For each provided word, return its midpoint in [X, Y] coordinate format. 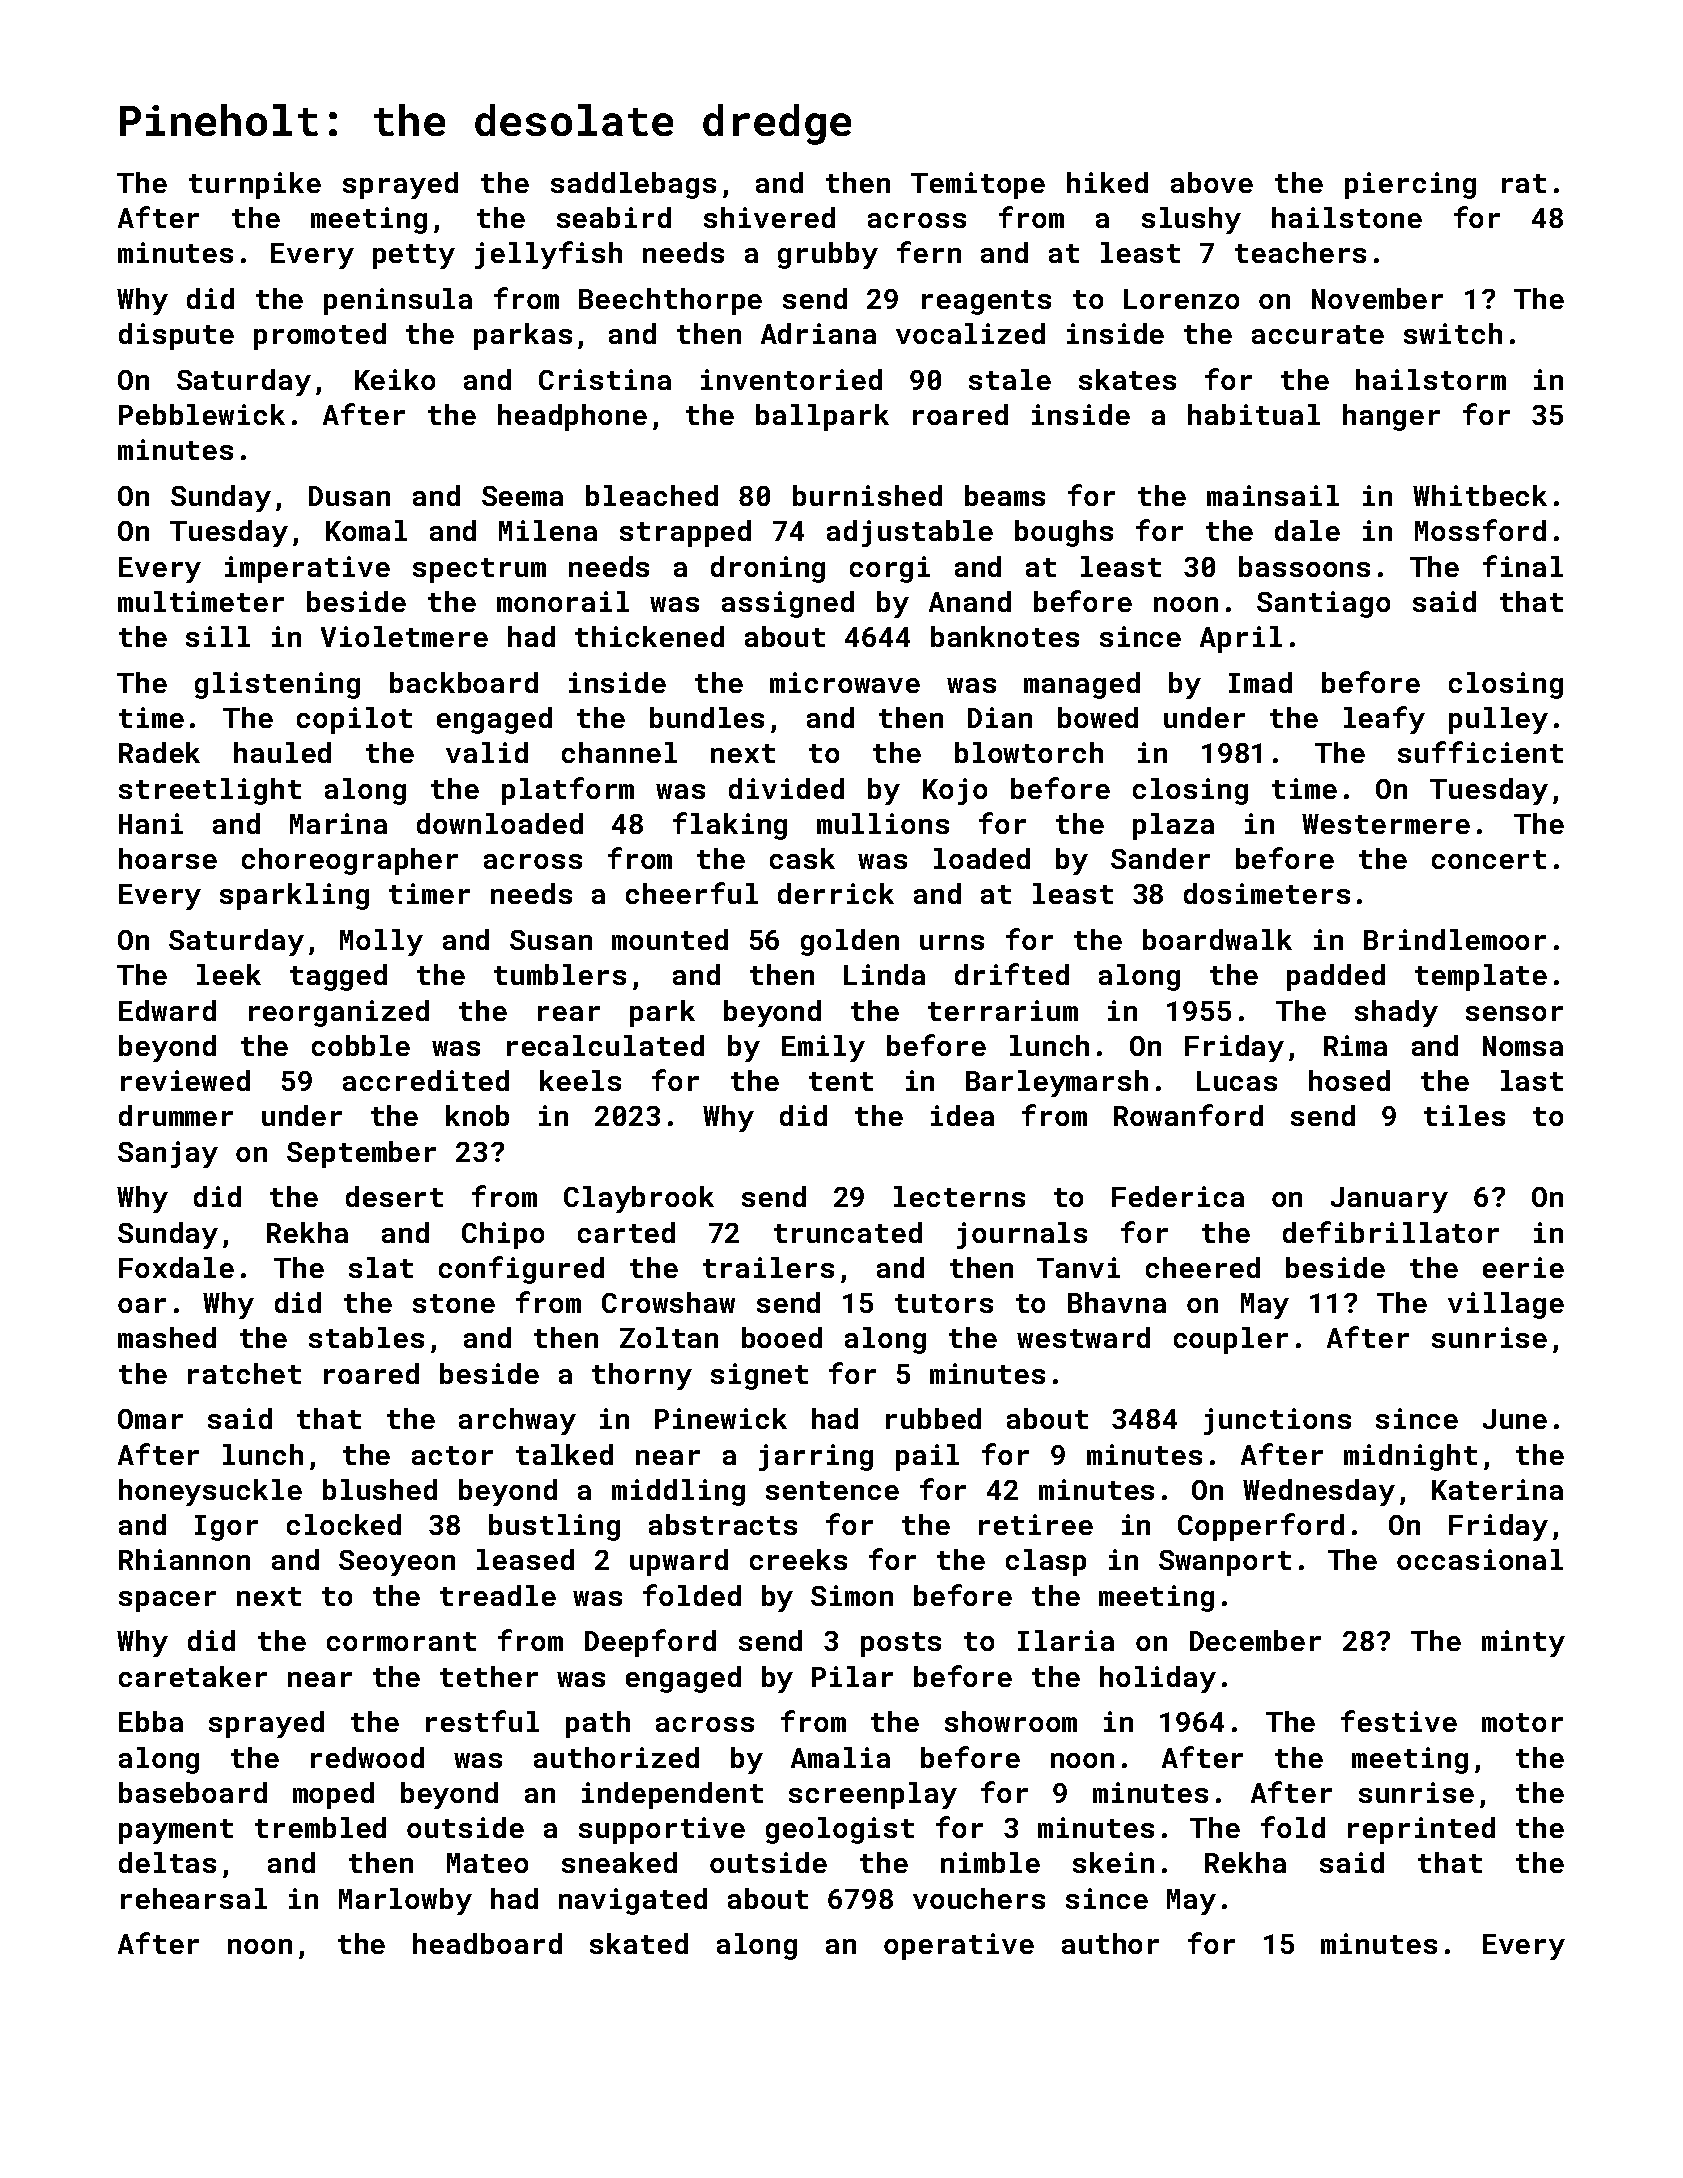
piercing [1410, 185]
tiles [1464, 1115]
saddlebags [633, 185]
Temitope [978, 185]
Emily [823, 1048]
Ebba [151, 1721]
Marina [338, 823]
